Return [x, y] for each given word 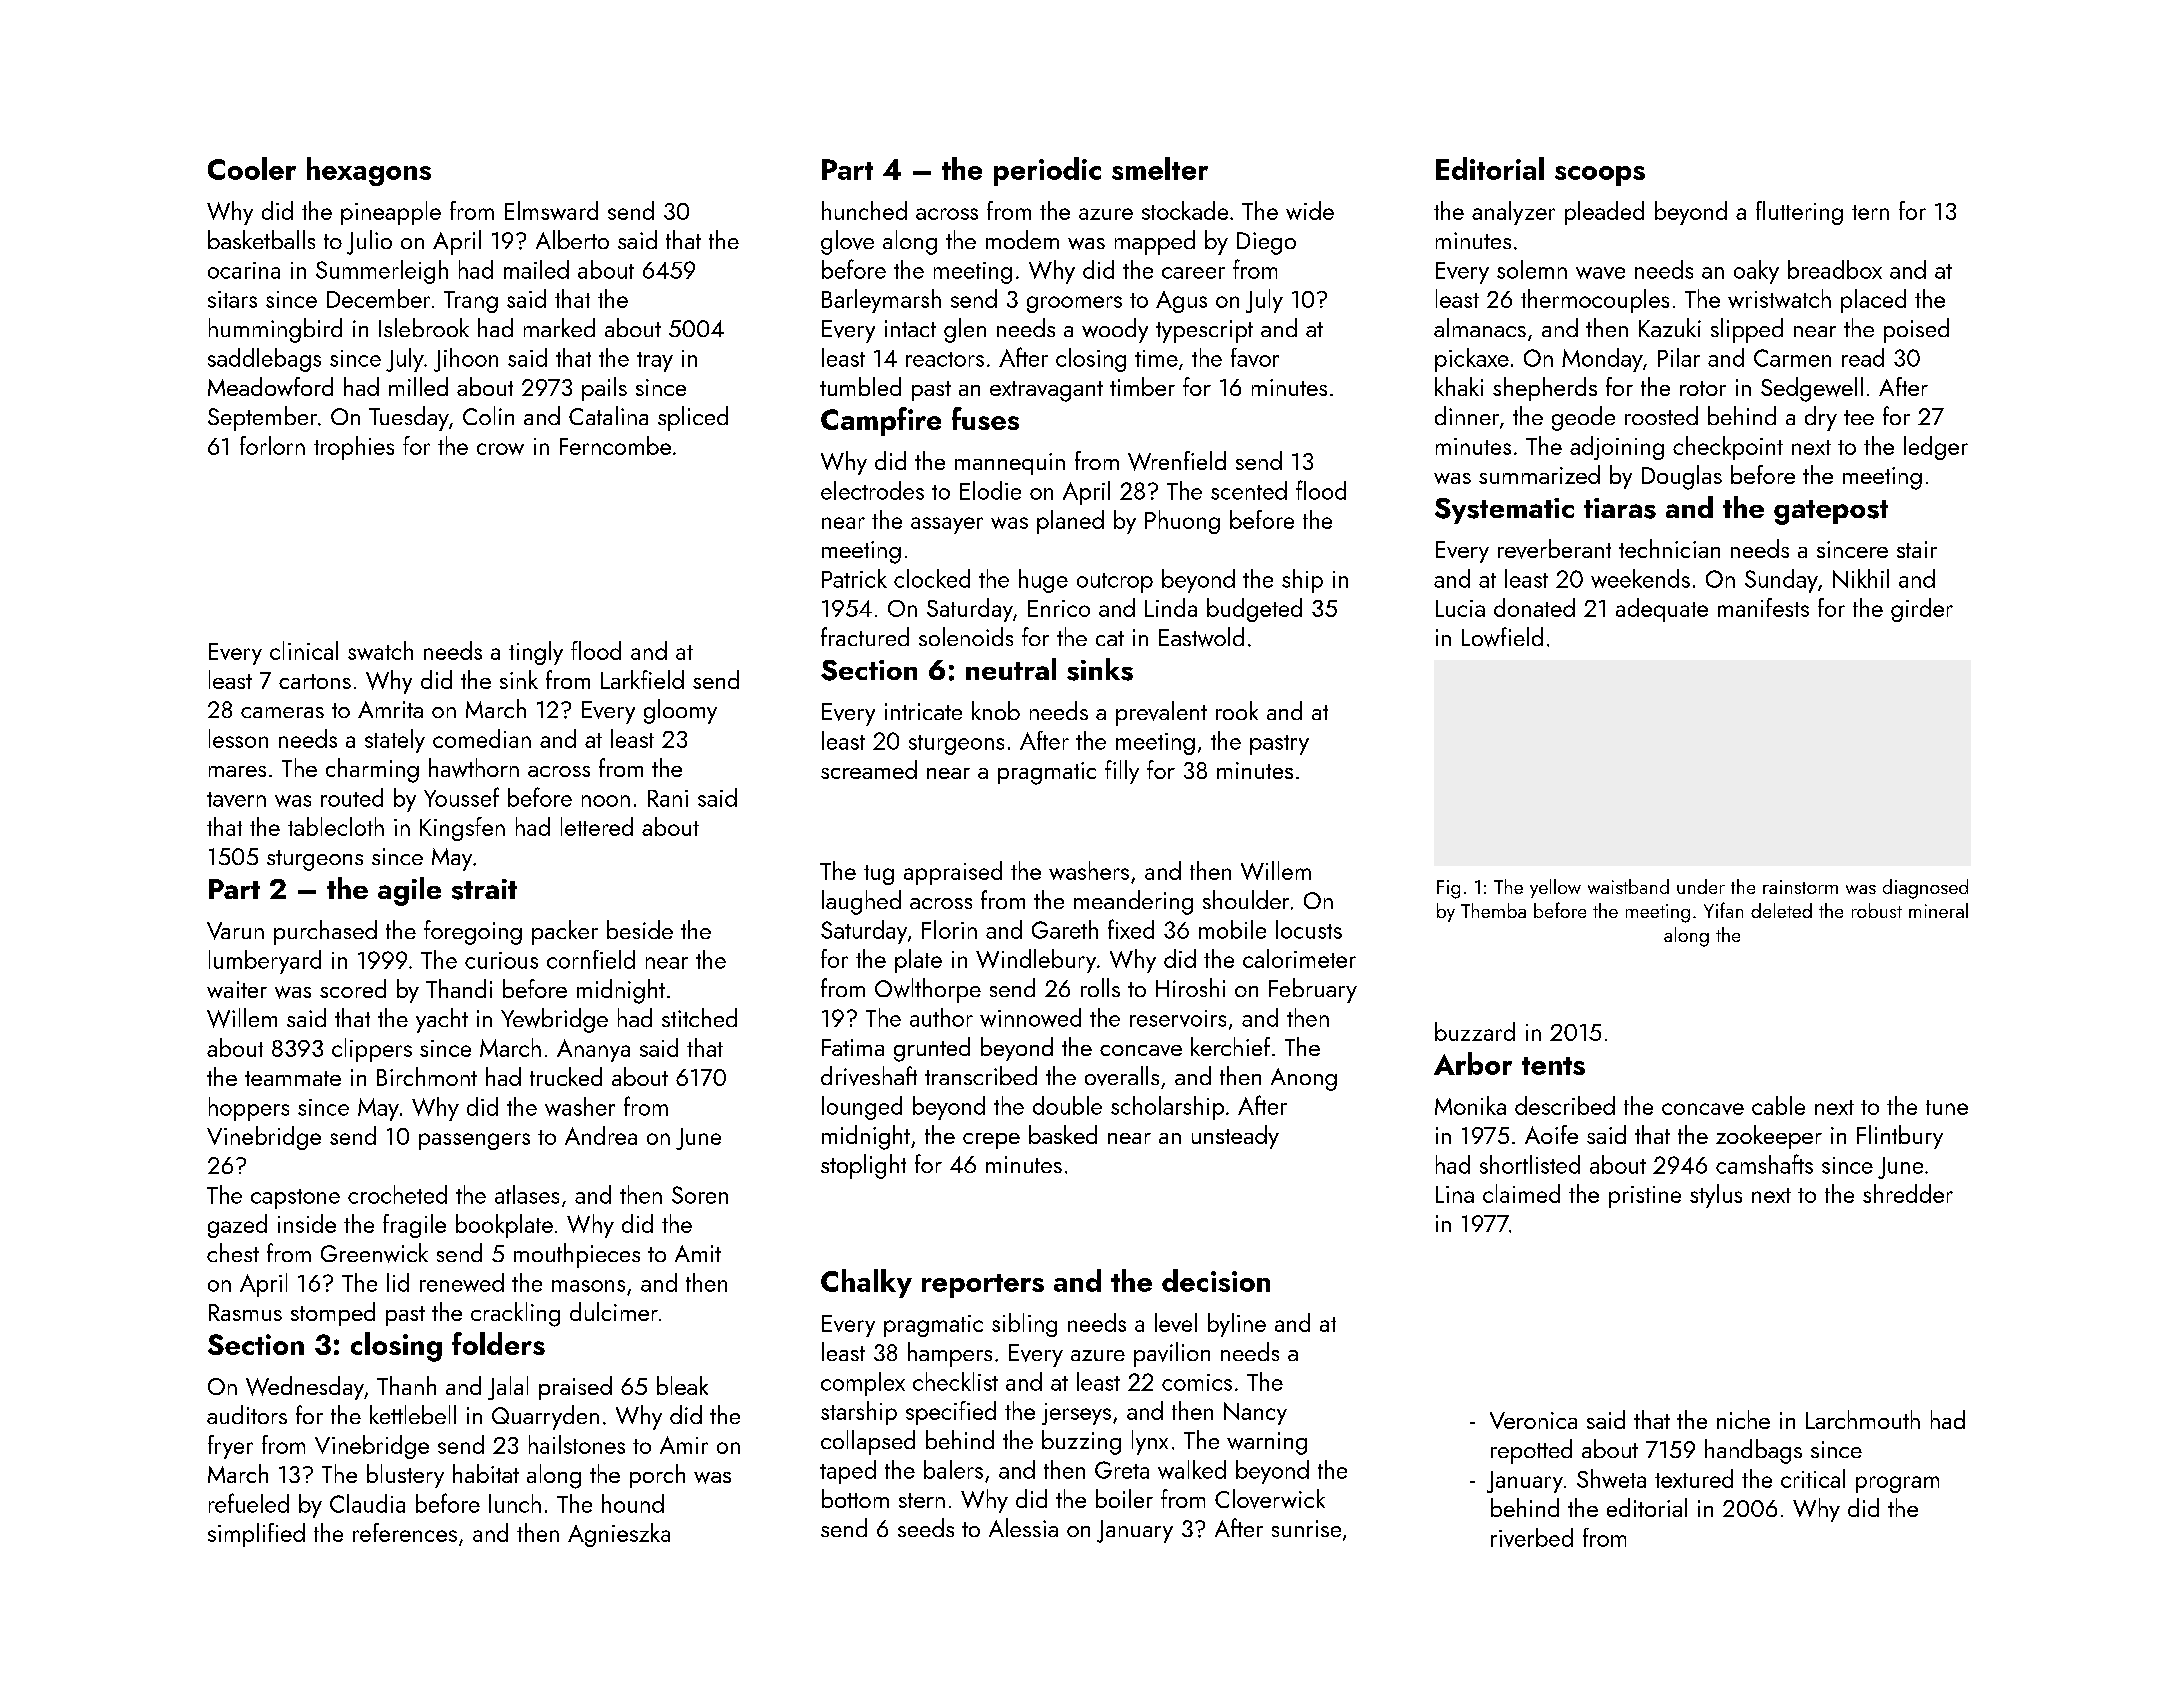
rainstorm [1800, 887]
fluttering [1799, 213]
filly [1122, 772]
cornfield [591, 959]
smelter [1160, 168]
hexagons [369, 171]
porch [657, 1476]
